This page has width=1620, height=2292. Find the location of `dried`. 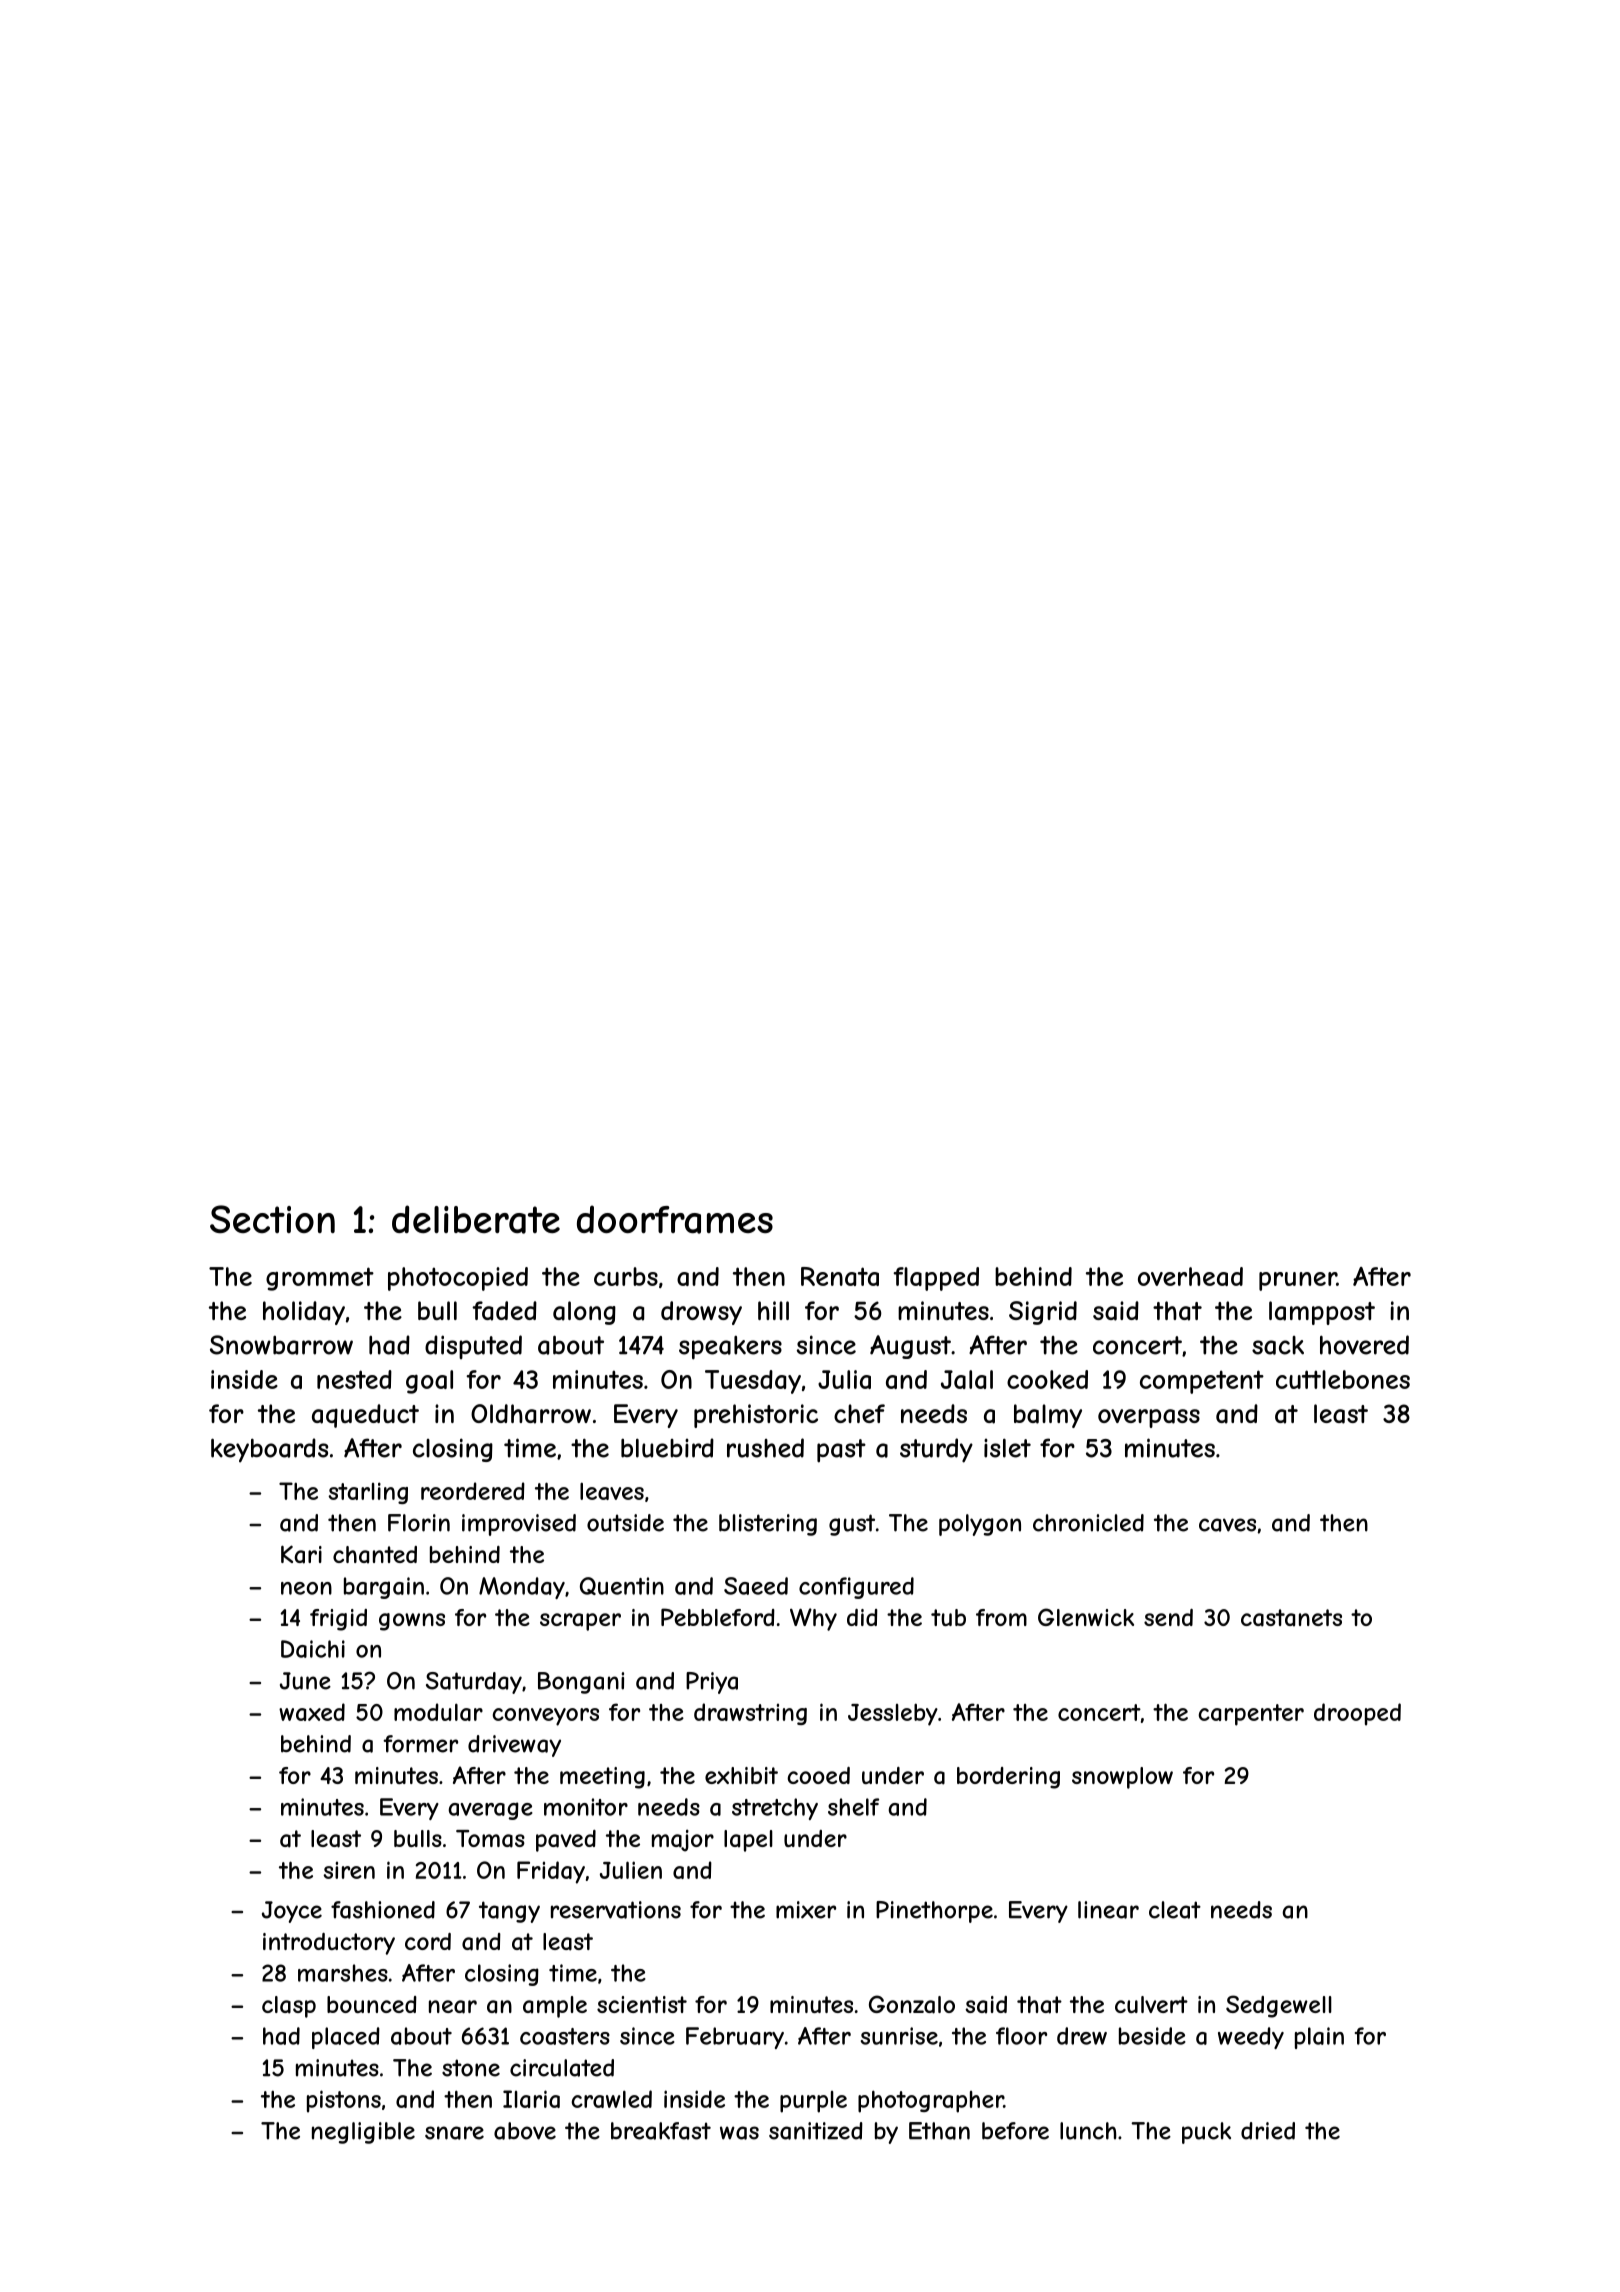

dried is located at coordinates (1268, 2131).
